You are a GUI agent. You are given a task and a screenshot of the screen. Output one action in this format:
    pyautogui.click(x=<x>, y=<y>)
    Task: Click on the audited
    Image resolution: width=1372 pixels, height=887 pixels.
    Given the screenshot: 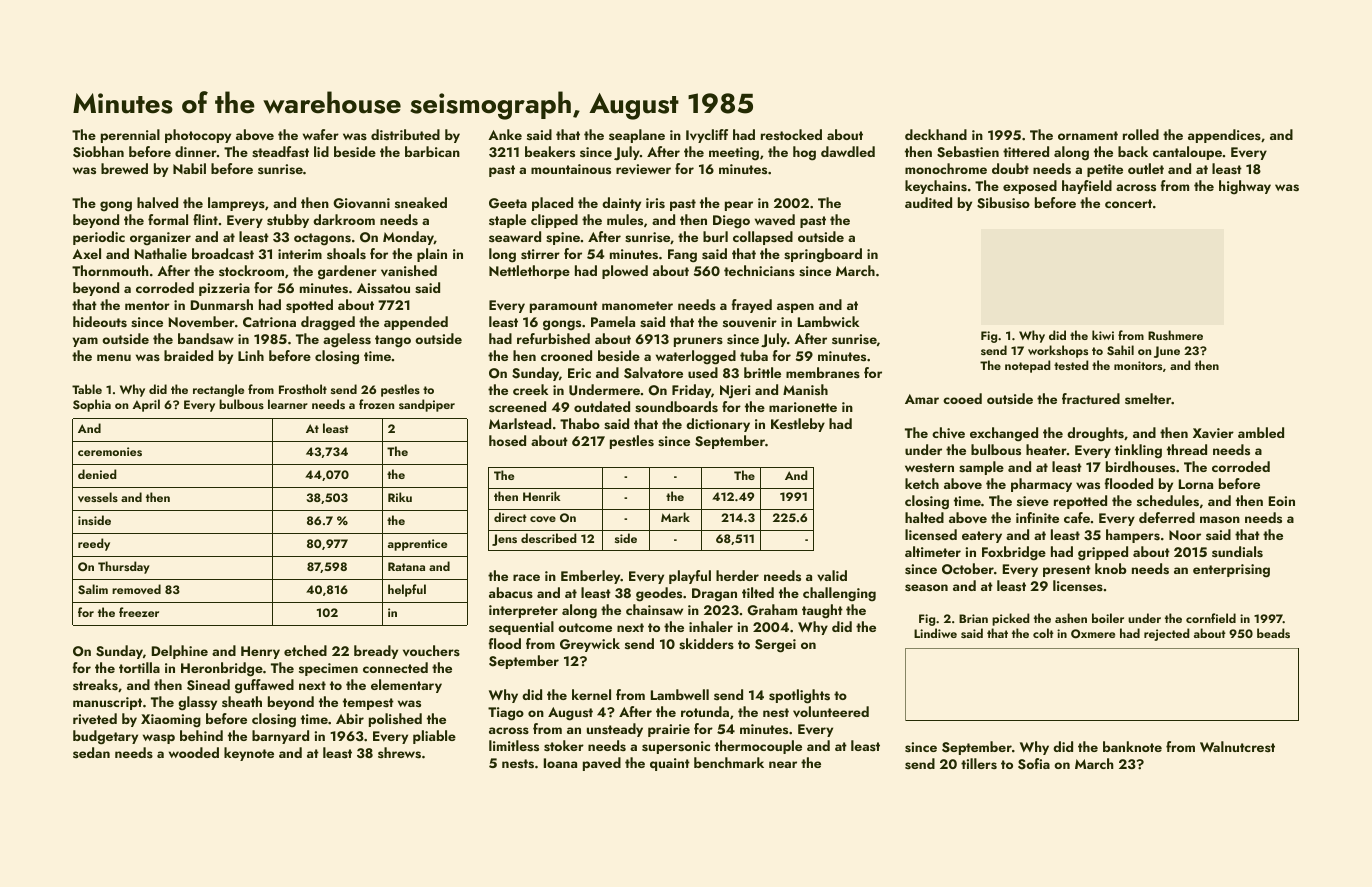 What is the action you would take?
    pyautogui.click(x=928, y=202)
